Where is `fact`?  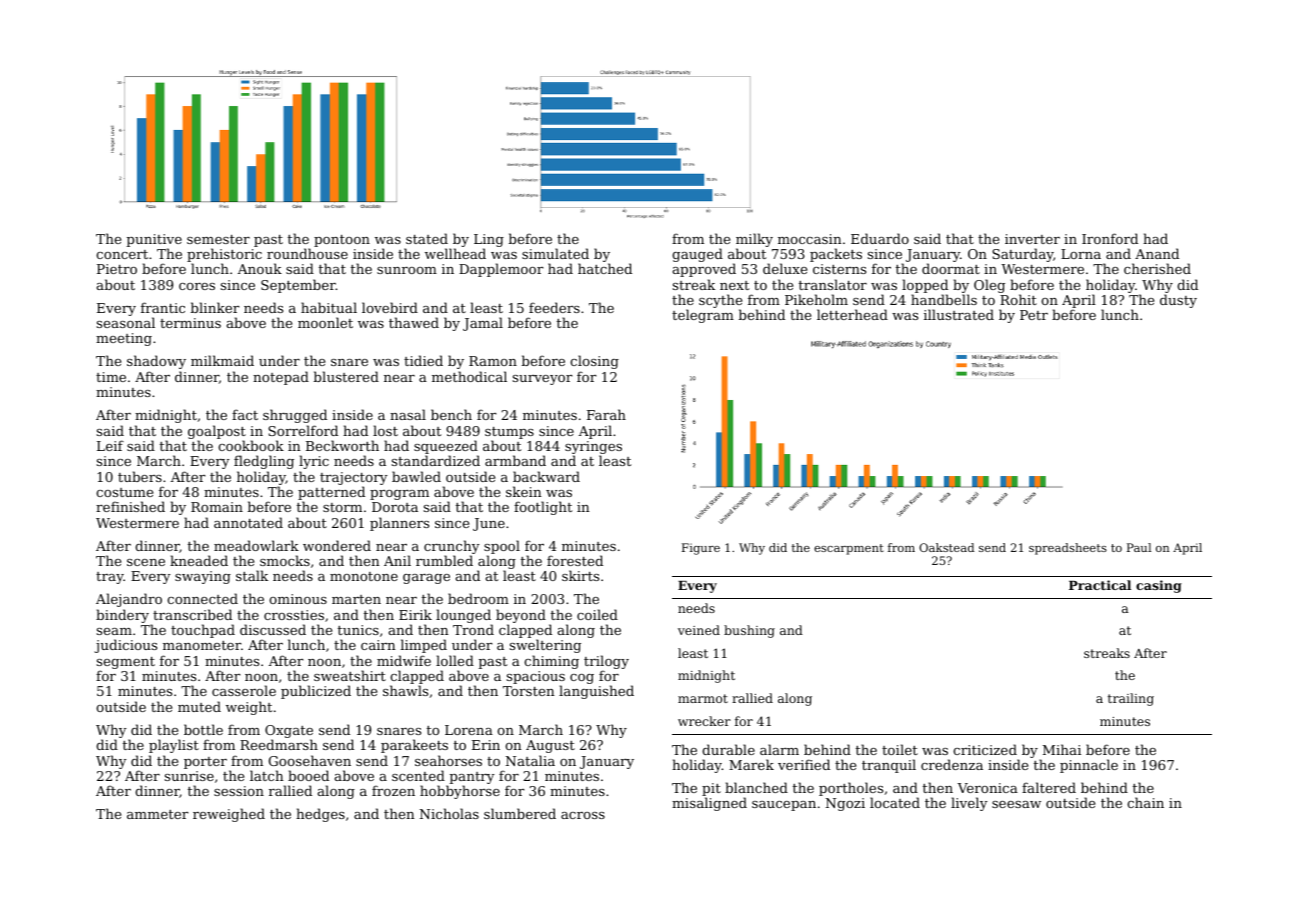 fact is located at coordinates (245, 414).
